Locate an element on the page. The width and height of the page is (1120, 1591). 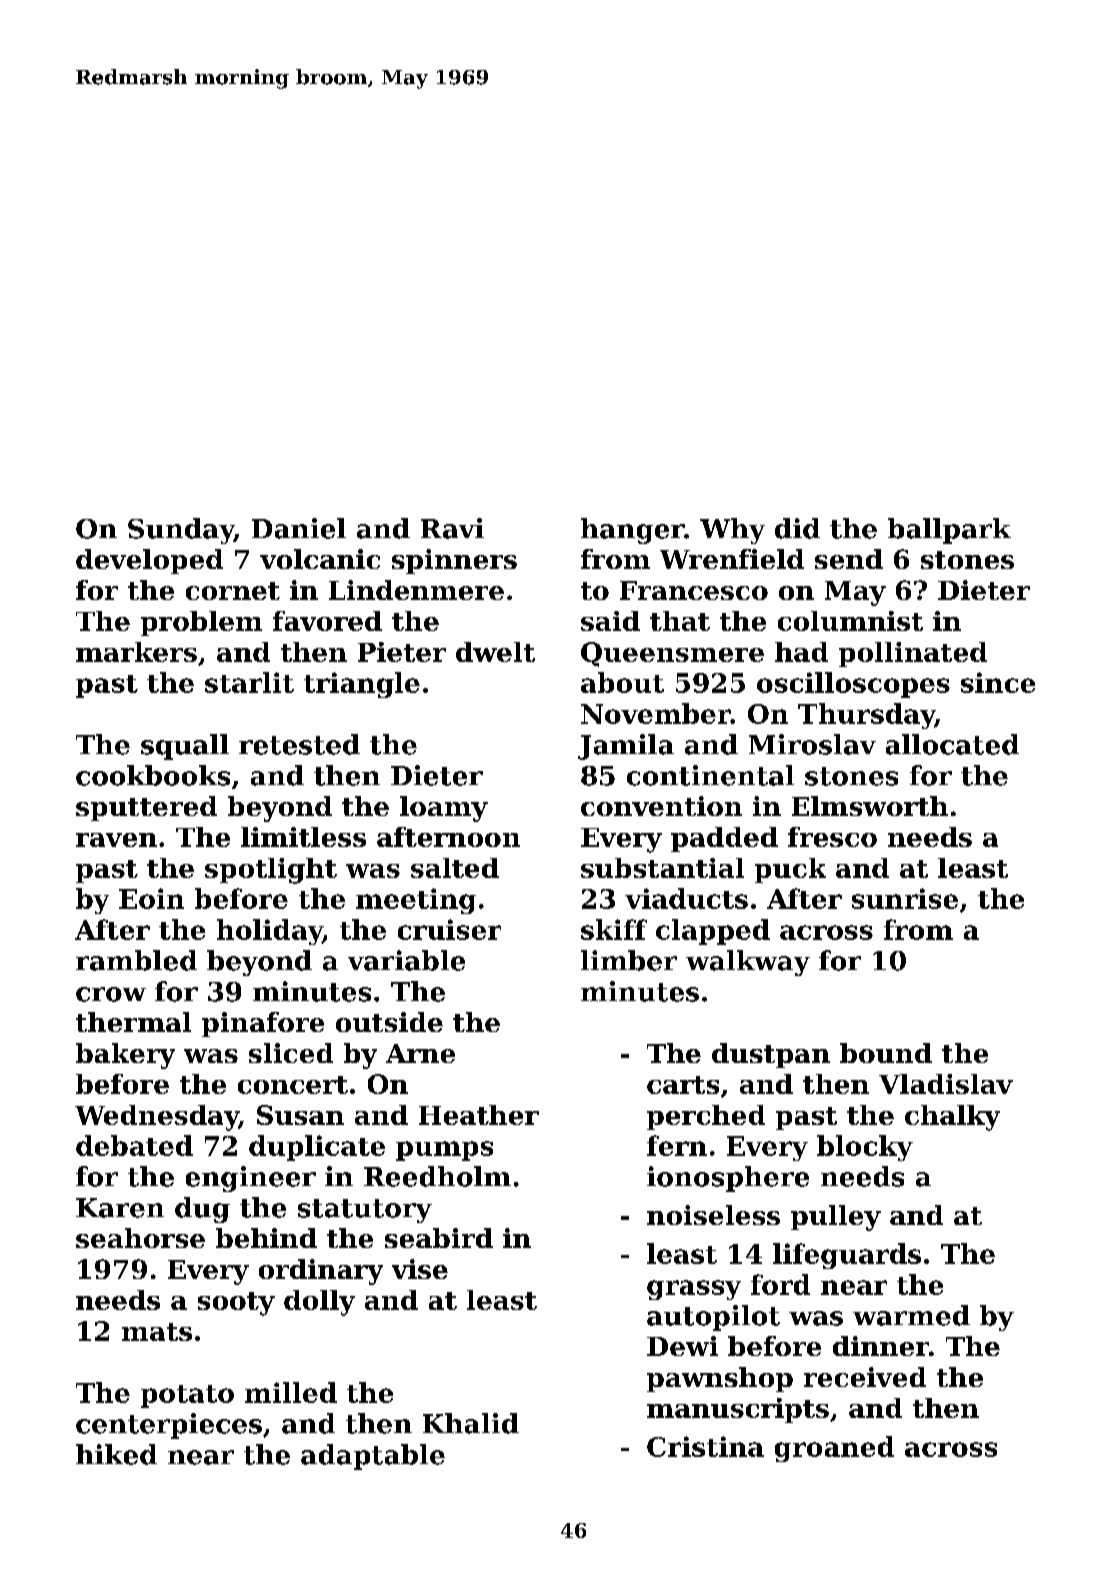
skiff is located at coordinates (614, 929).
